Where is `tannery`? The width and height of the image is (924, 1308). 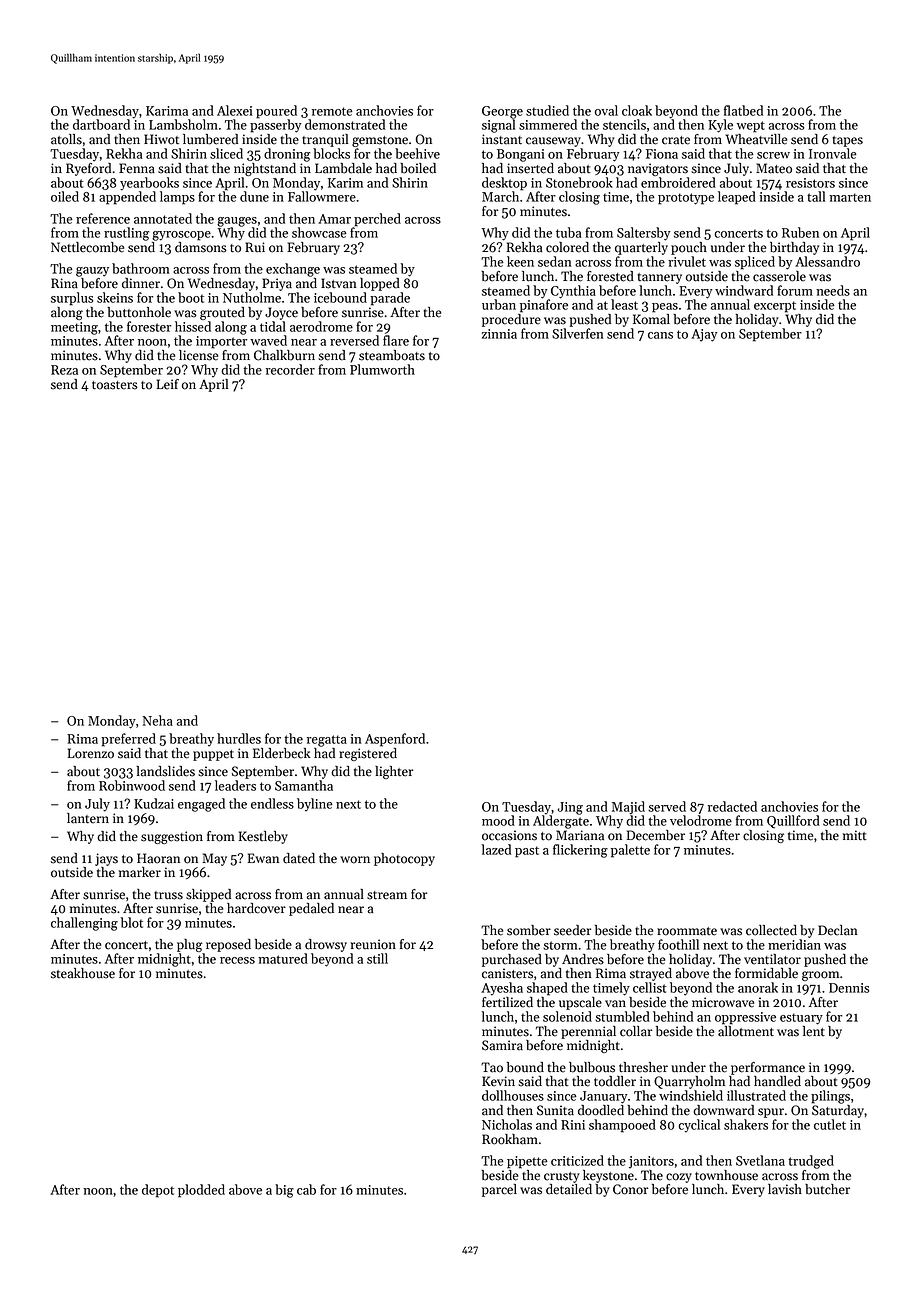 tannery is located at coordinates (659, 278).
